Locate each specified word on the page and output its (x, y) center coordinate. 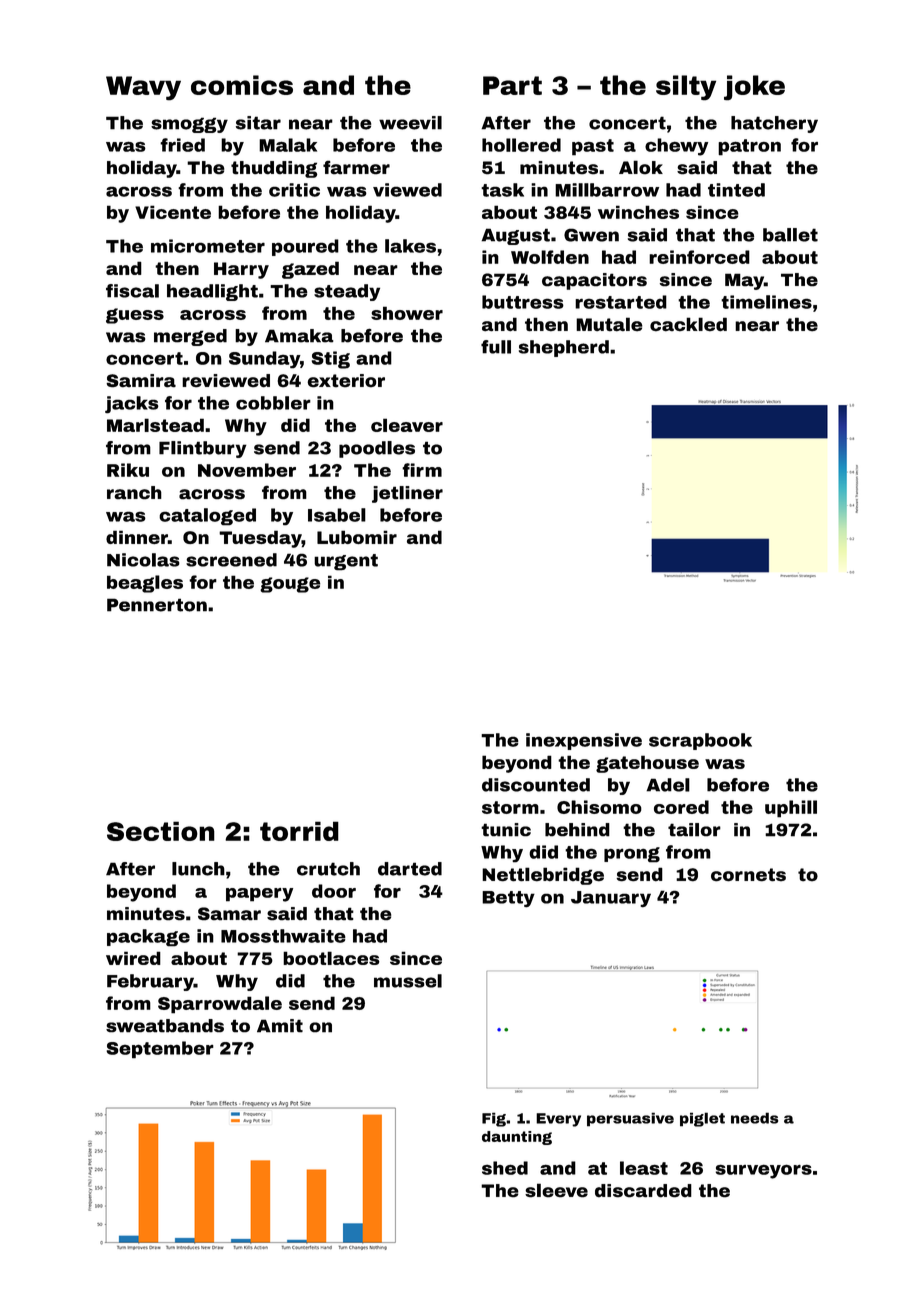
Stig (331, 360)
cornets (748, 875)
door (334, 891)
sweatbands (165, 1026)
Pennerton (157, 605)
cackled (688, 324)
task (502, 190)
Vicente (173, 212)
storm (510, 807)
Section (161, 831)
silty (686, 88)
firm (422, 470)
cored (681, 807)
